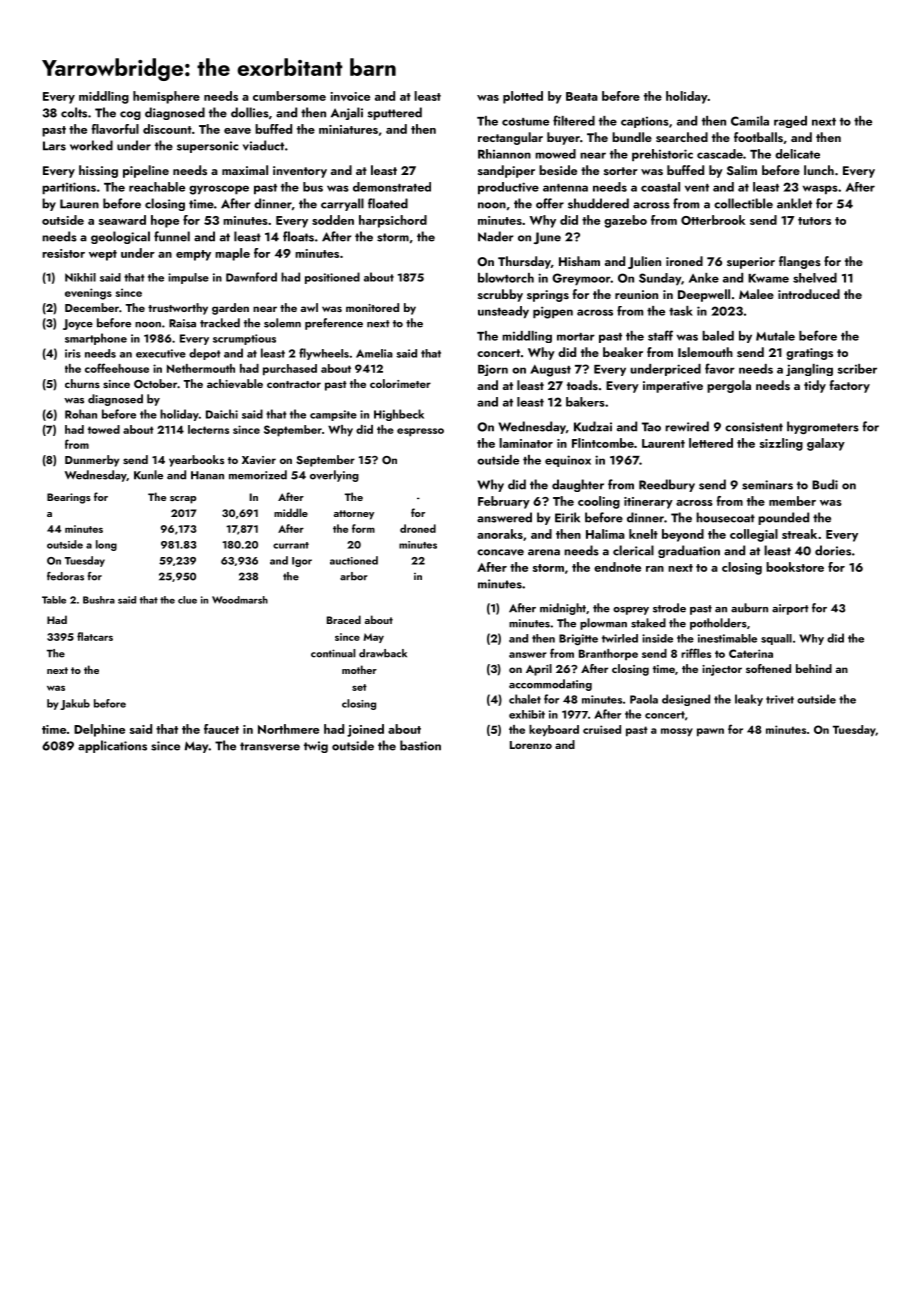  What do you see at coordinates (669, 608) in the image?
I see `strode` at bounding box center [669, 608].
